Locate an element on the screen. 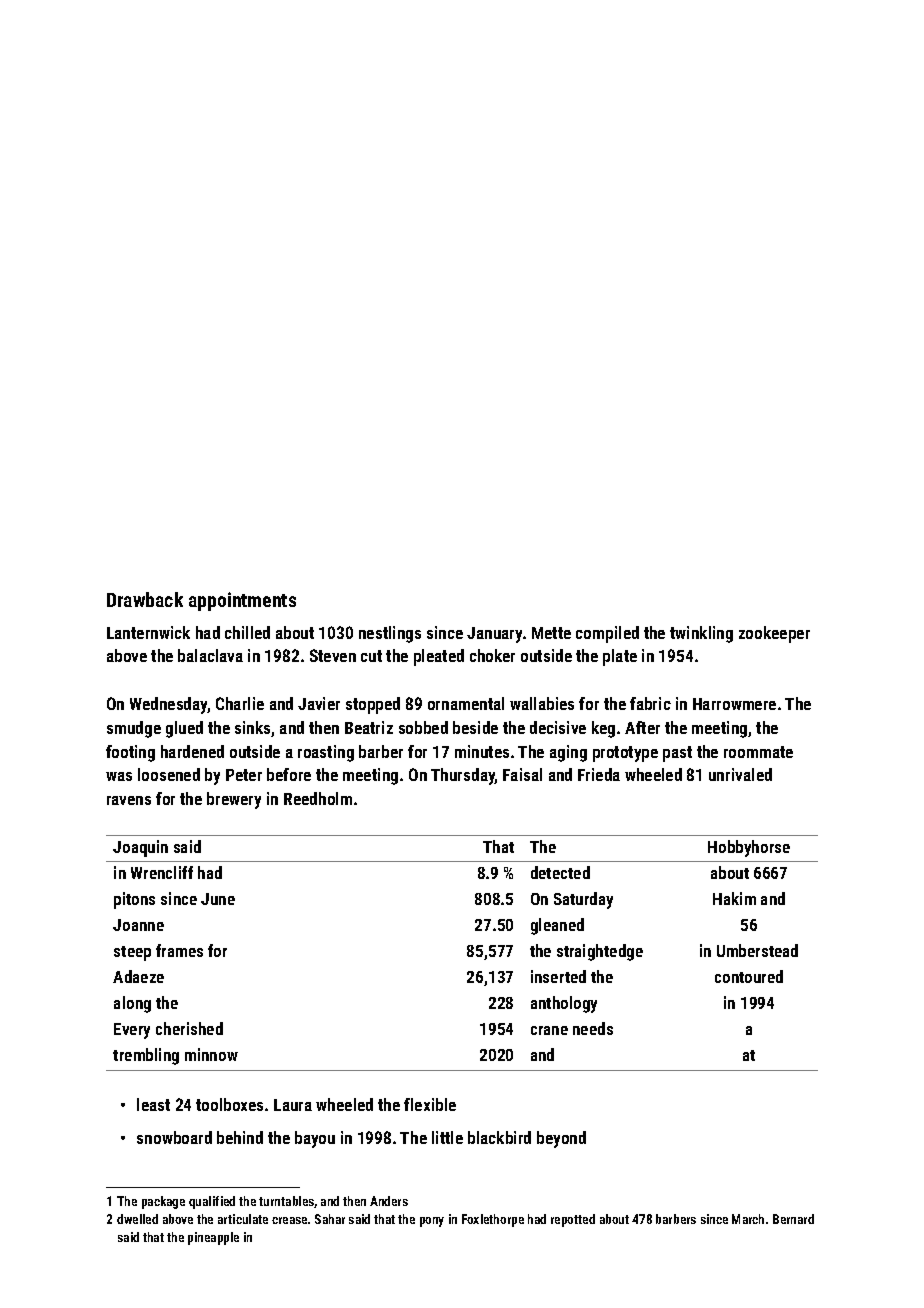 The width and height of the screenshot is (924, 1308). pineapple is located at coordinates (213, 1238).
